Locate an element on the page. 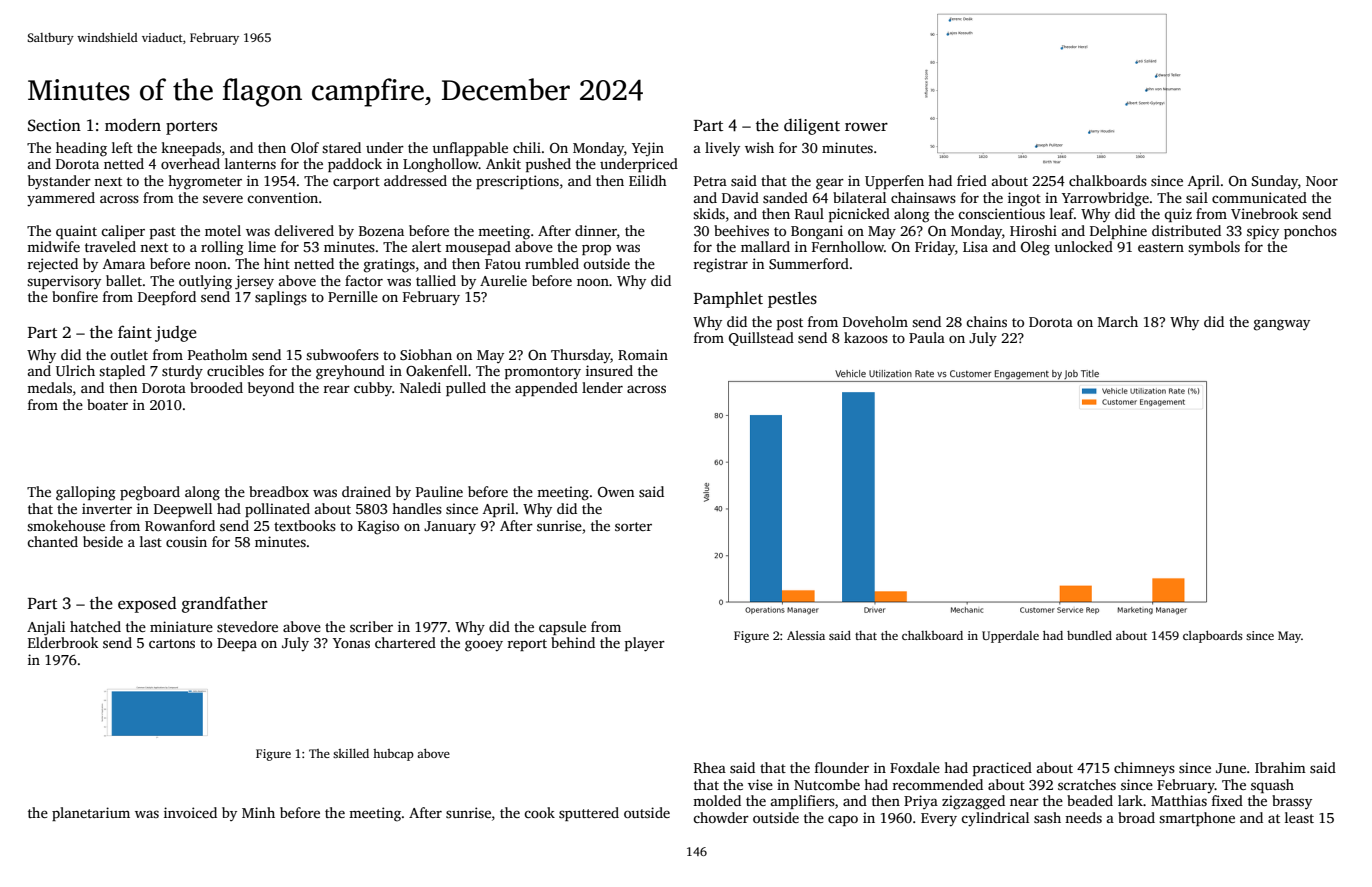 The height and width of the document is (887, 1372). gooey is located at coordinates (484, 646).
